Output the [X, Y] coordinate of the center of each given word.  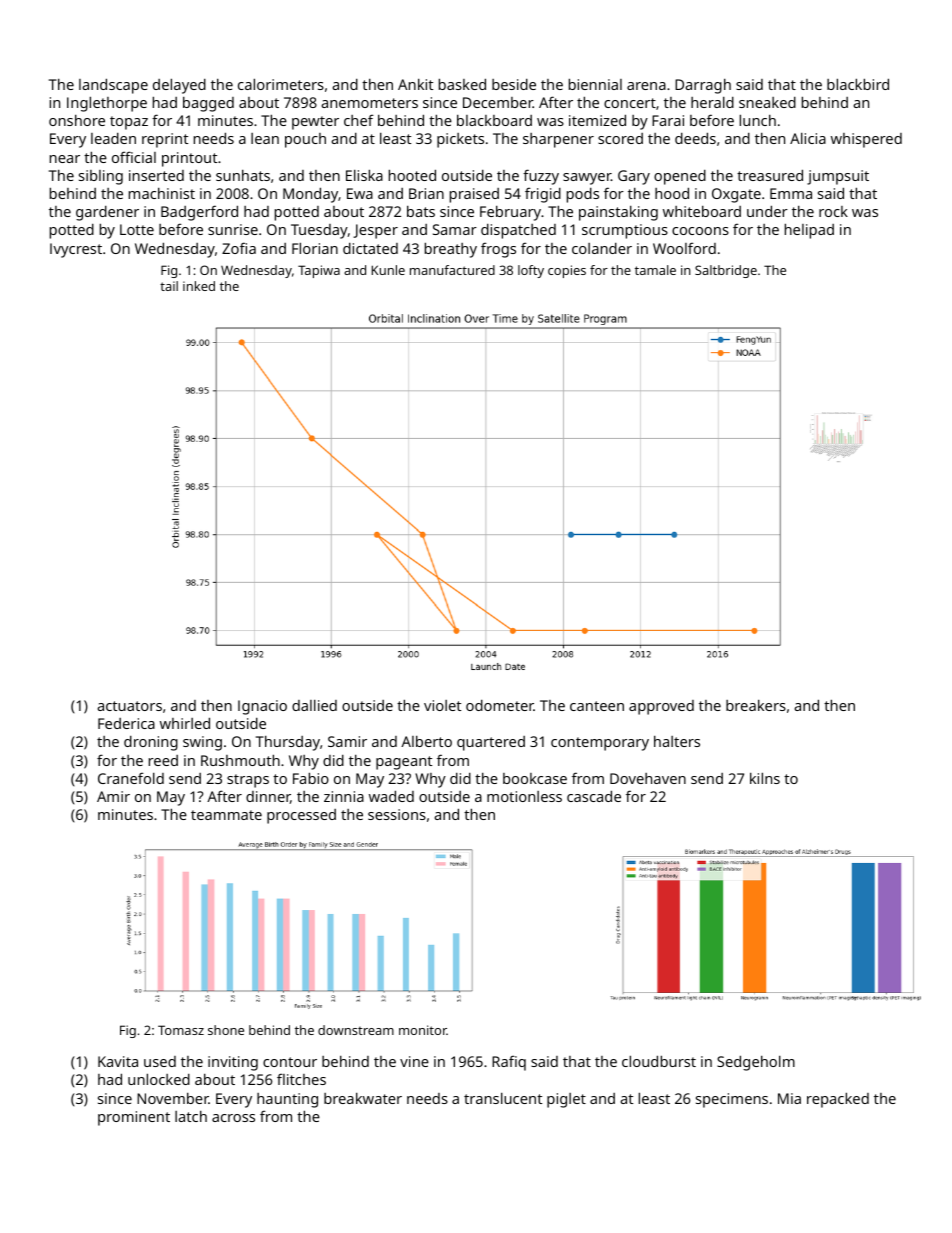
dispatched [518, 231]
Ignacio [262, 707]
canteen [597, 706]
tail [169, 286]
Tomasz [181, 1030]
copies [567, 271]
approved [661, 707]
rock [833, 211]
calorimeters [281, 84]
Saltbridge [726, 271]
